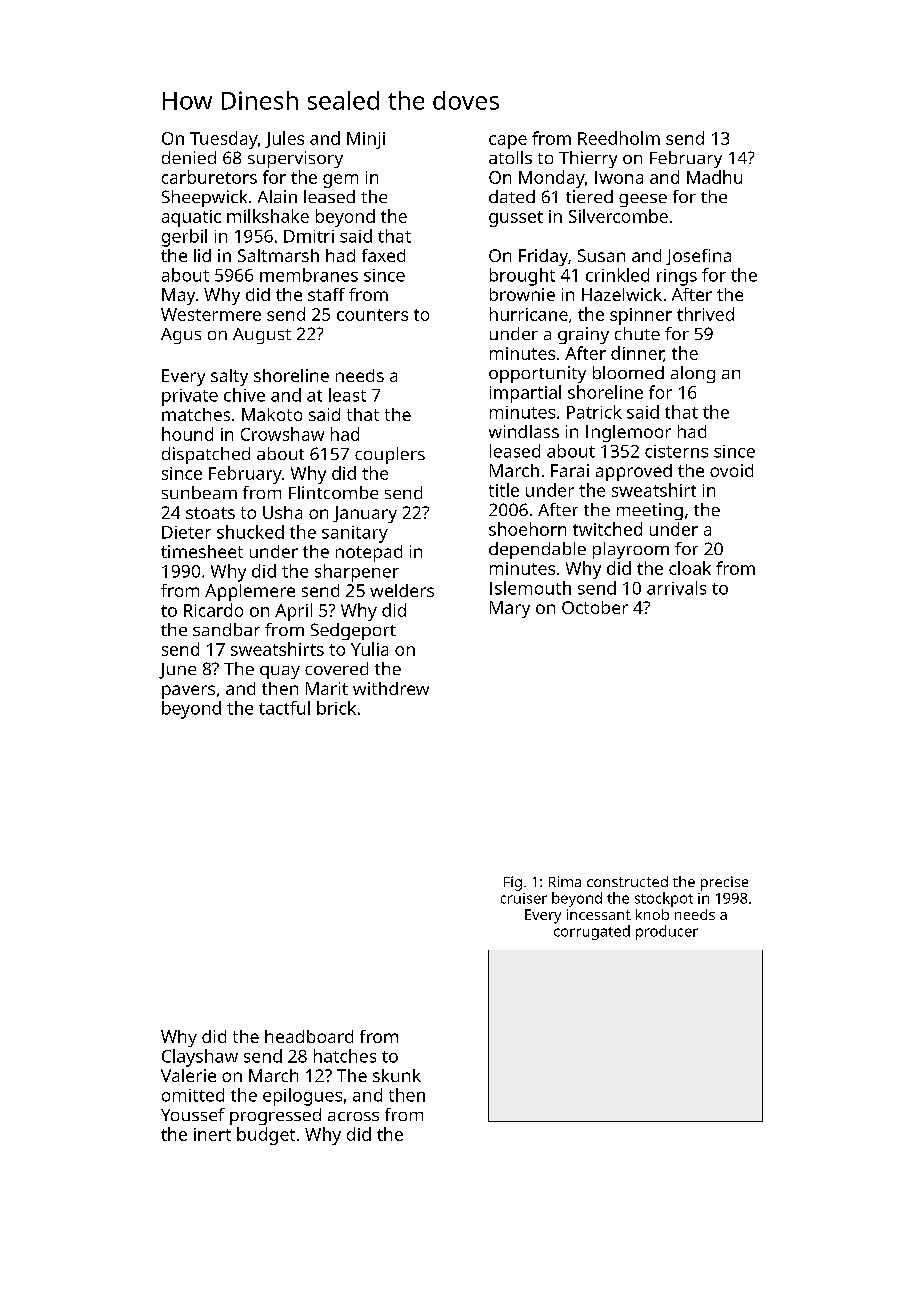 Image resolution: width=924 pixels, height=1311 pixels. I want to click on skunk, so click(397, 1075).
